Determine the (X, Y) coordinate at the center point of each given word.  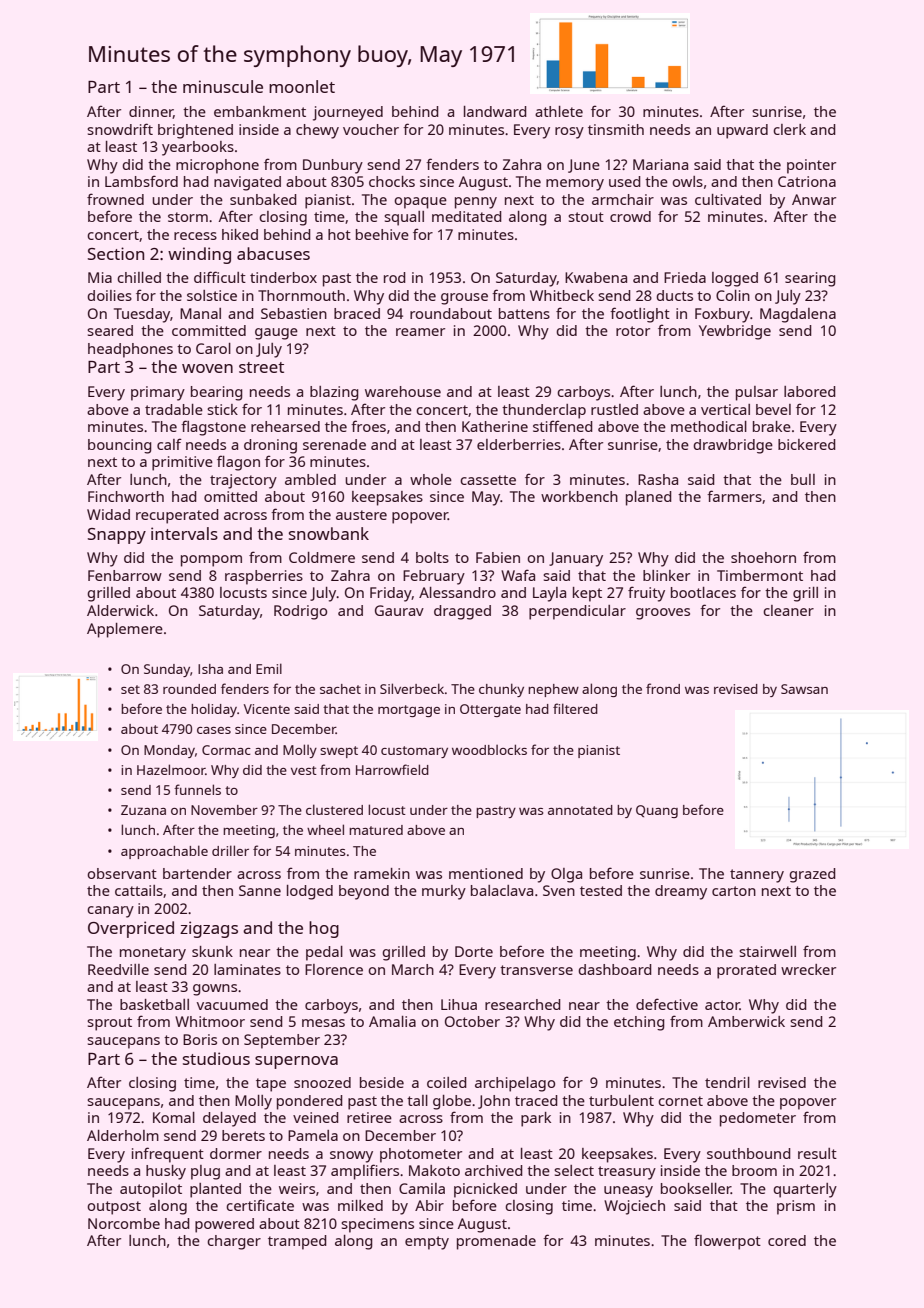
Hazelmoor (171, 769)
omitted (230, 496)
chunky (501, 690)
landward (495, 111)
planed (649, 498)
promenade (496, 1242)
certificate (260, 1205)
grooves (663, 614)
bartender (197, 873)
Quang (657, 811)
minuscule (223, 86)
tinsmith (616, 129)
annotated (580, 810)
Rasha (658, 479)
